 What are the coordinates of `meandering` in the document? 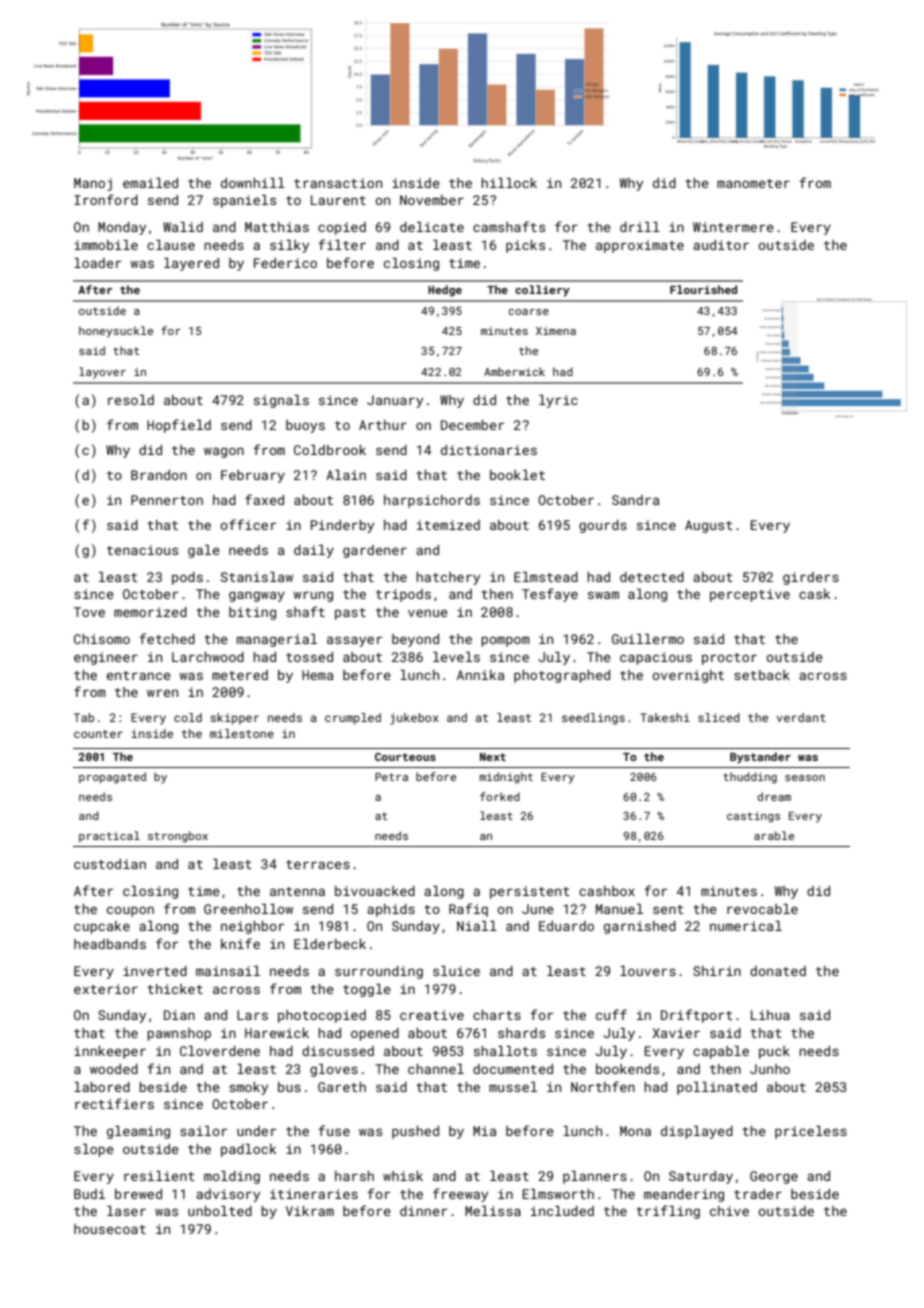 It's located at (684, 1195).
